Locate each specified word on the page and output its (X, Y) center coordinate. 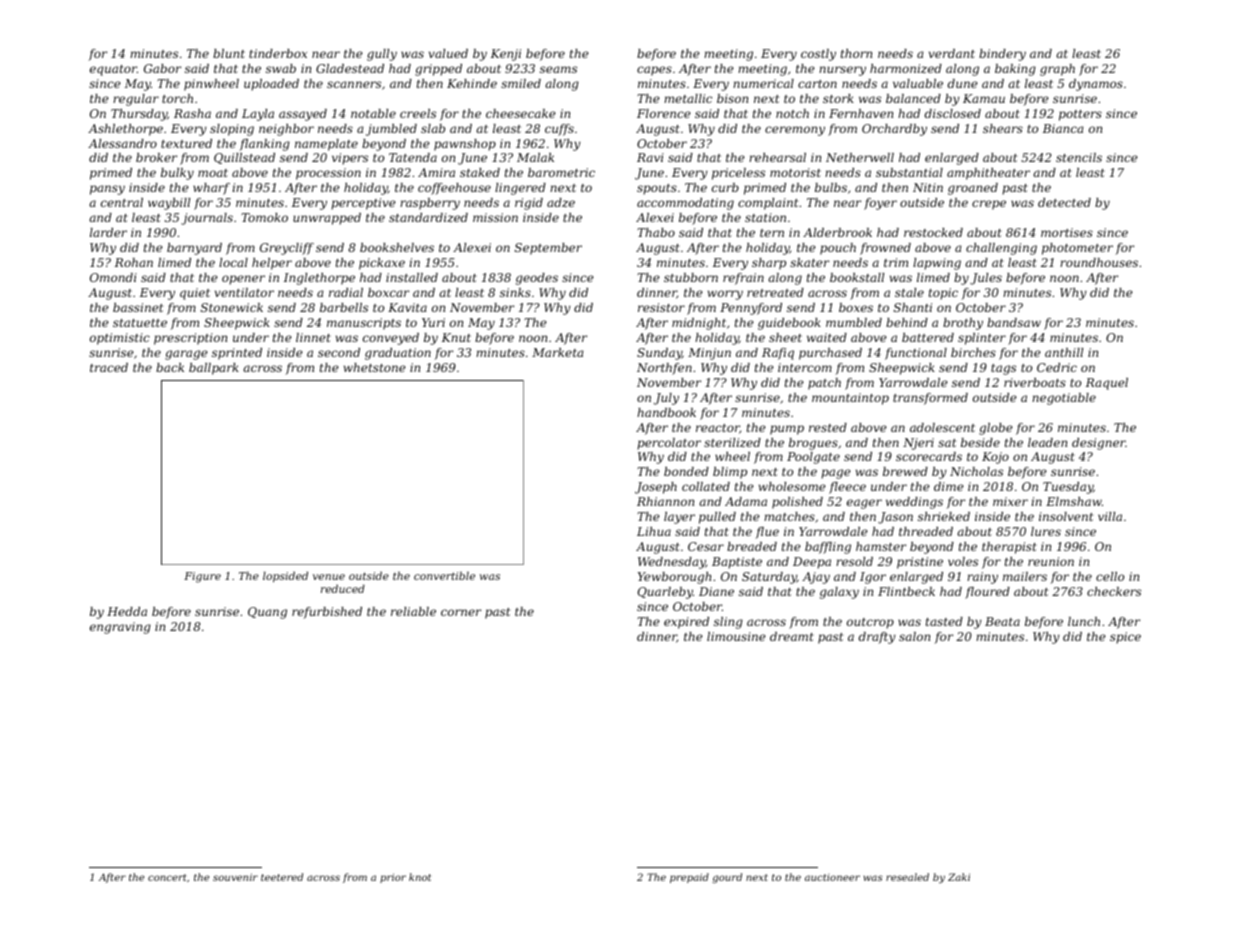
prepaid (689, 878)
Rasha (192, 113)
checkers (1114, 591)
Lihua (654, 531)
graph (1057, 70)
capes (654, 71)
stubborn (691, 277)
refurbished (327, 613)
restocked (933, 232)
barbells (344, 307)
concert (167, 877)
